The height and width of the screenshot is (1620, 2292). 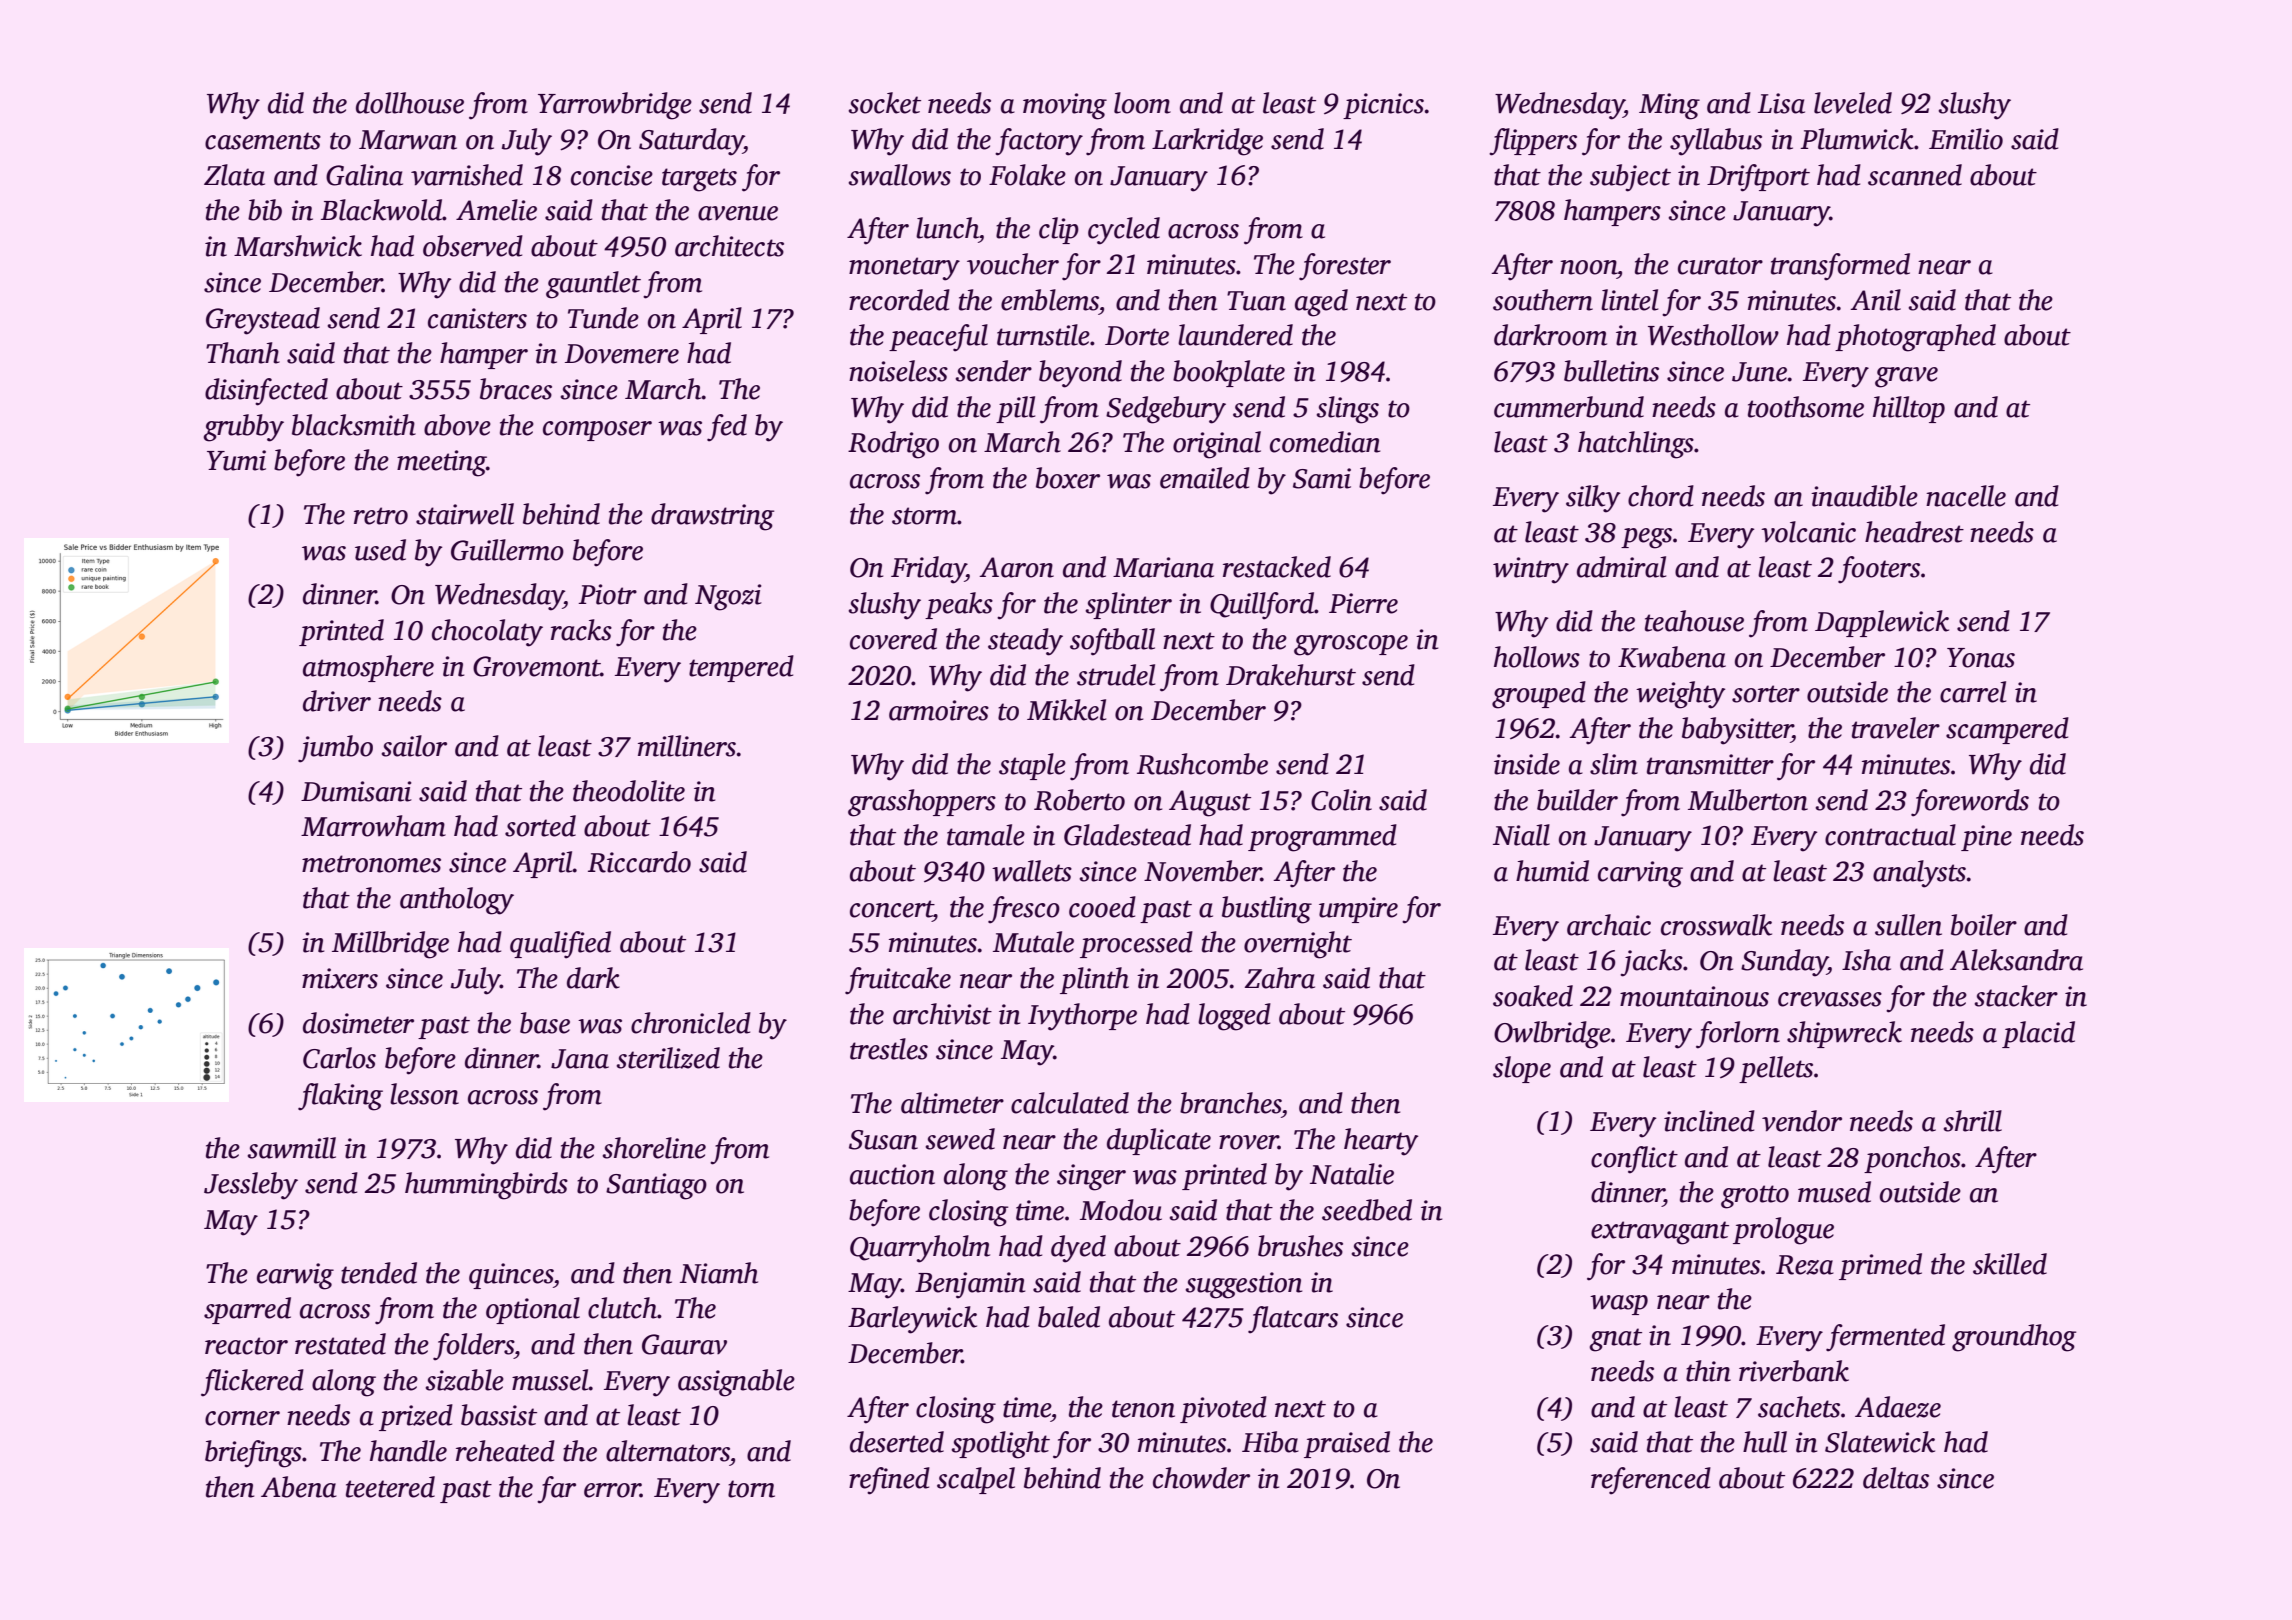 What do you see at coordinates (467, 175) in the screenshot?
I see `varnished` at bounding box center [467, 175].
